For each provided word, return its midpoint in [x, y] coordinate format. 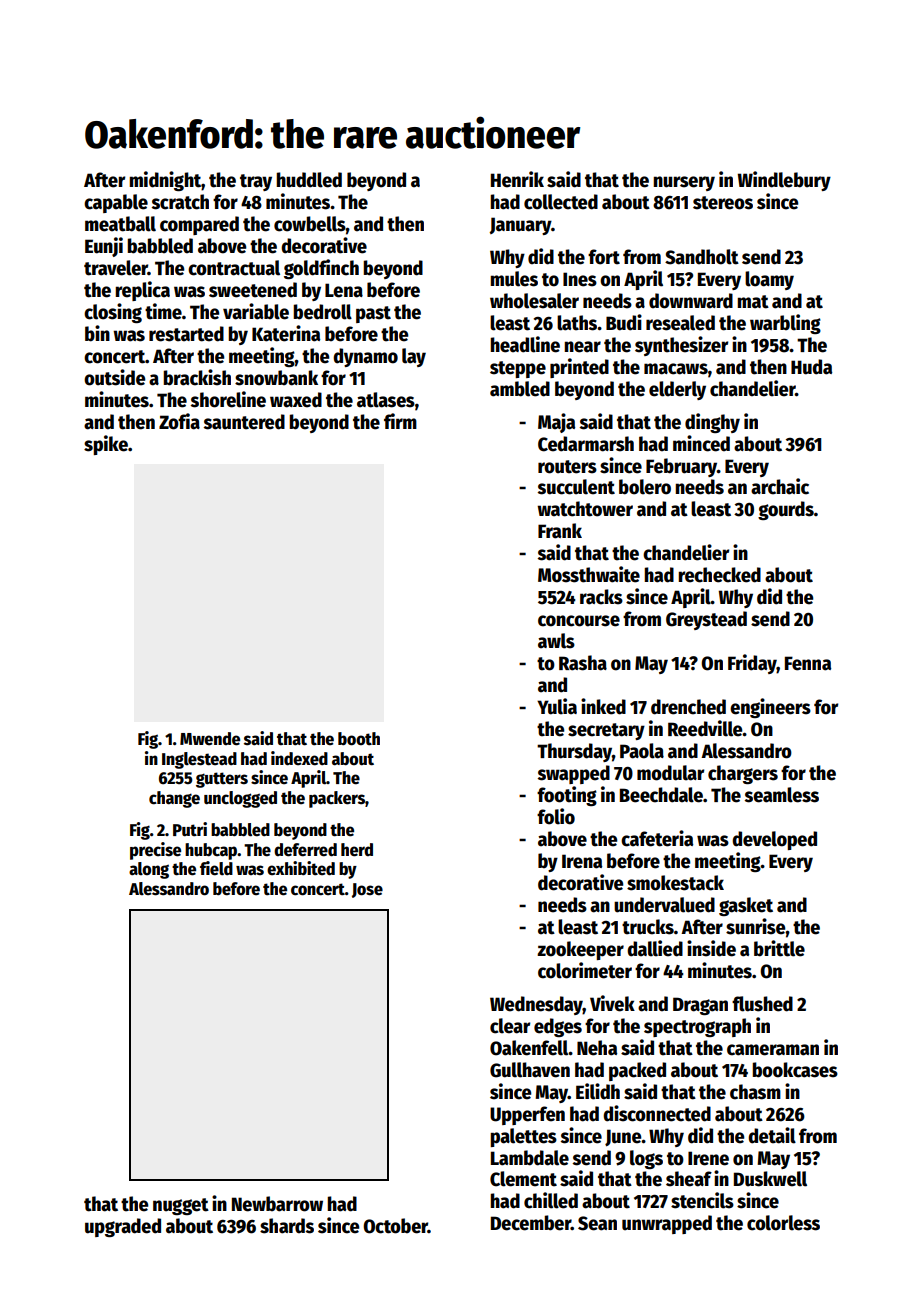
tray [256, 182]
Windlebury [784, 181]
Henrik [517, 179]
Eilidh [598, 1091]
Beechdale [661, 795]
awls [556, 641]
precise [155, 851]
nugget [181, 1206]
